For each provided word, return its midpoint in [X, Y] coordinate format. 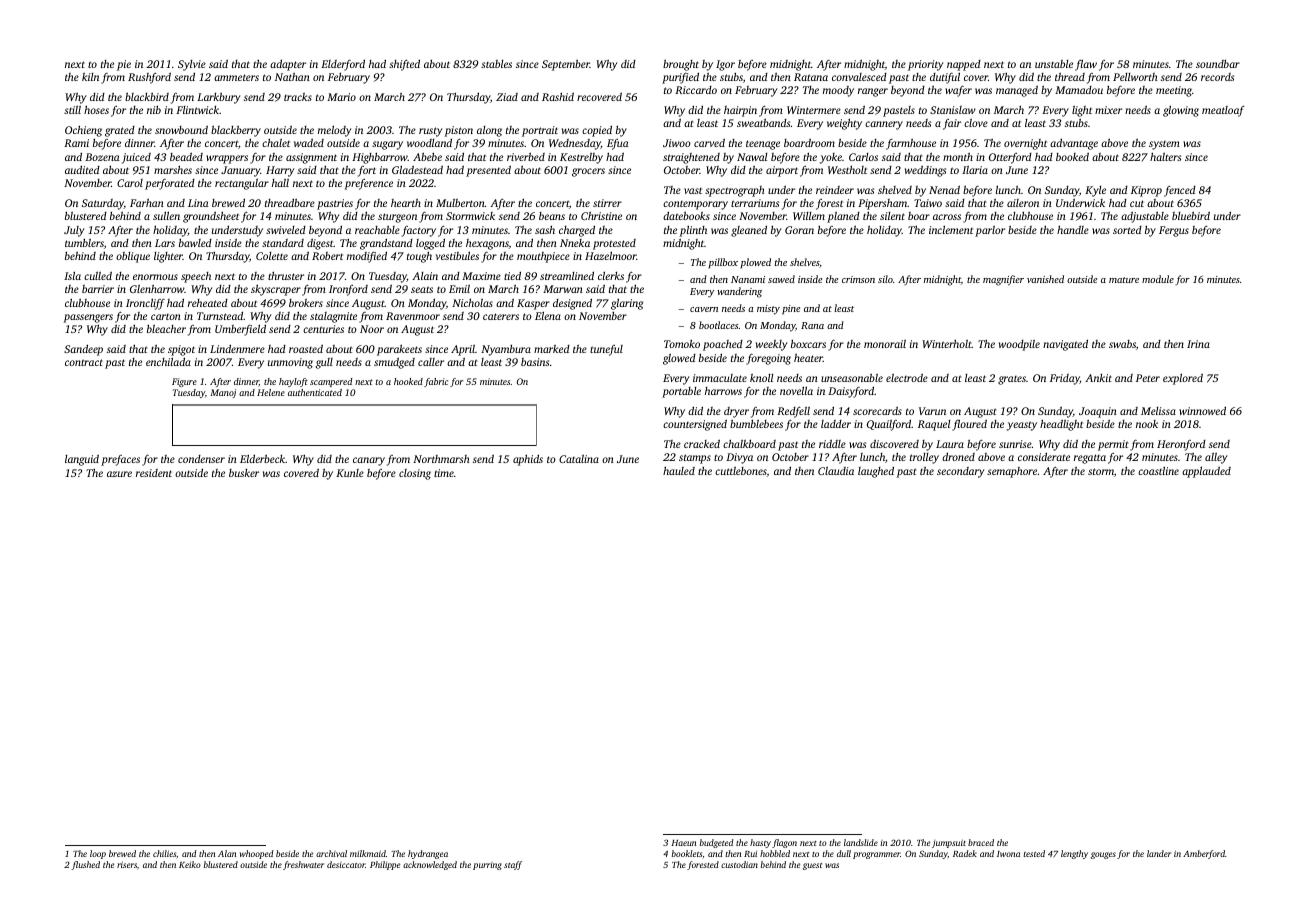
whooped [257, 854]
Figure [184, 382]
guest [812, 866]
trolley [924, 458]
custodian [739, 864]
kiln [90, 77]
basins [535, 362]
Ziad [507, 97]
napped [964, 65]
